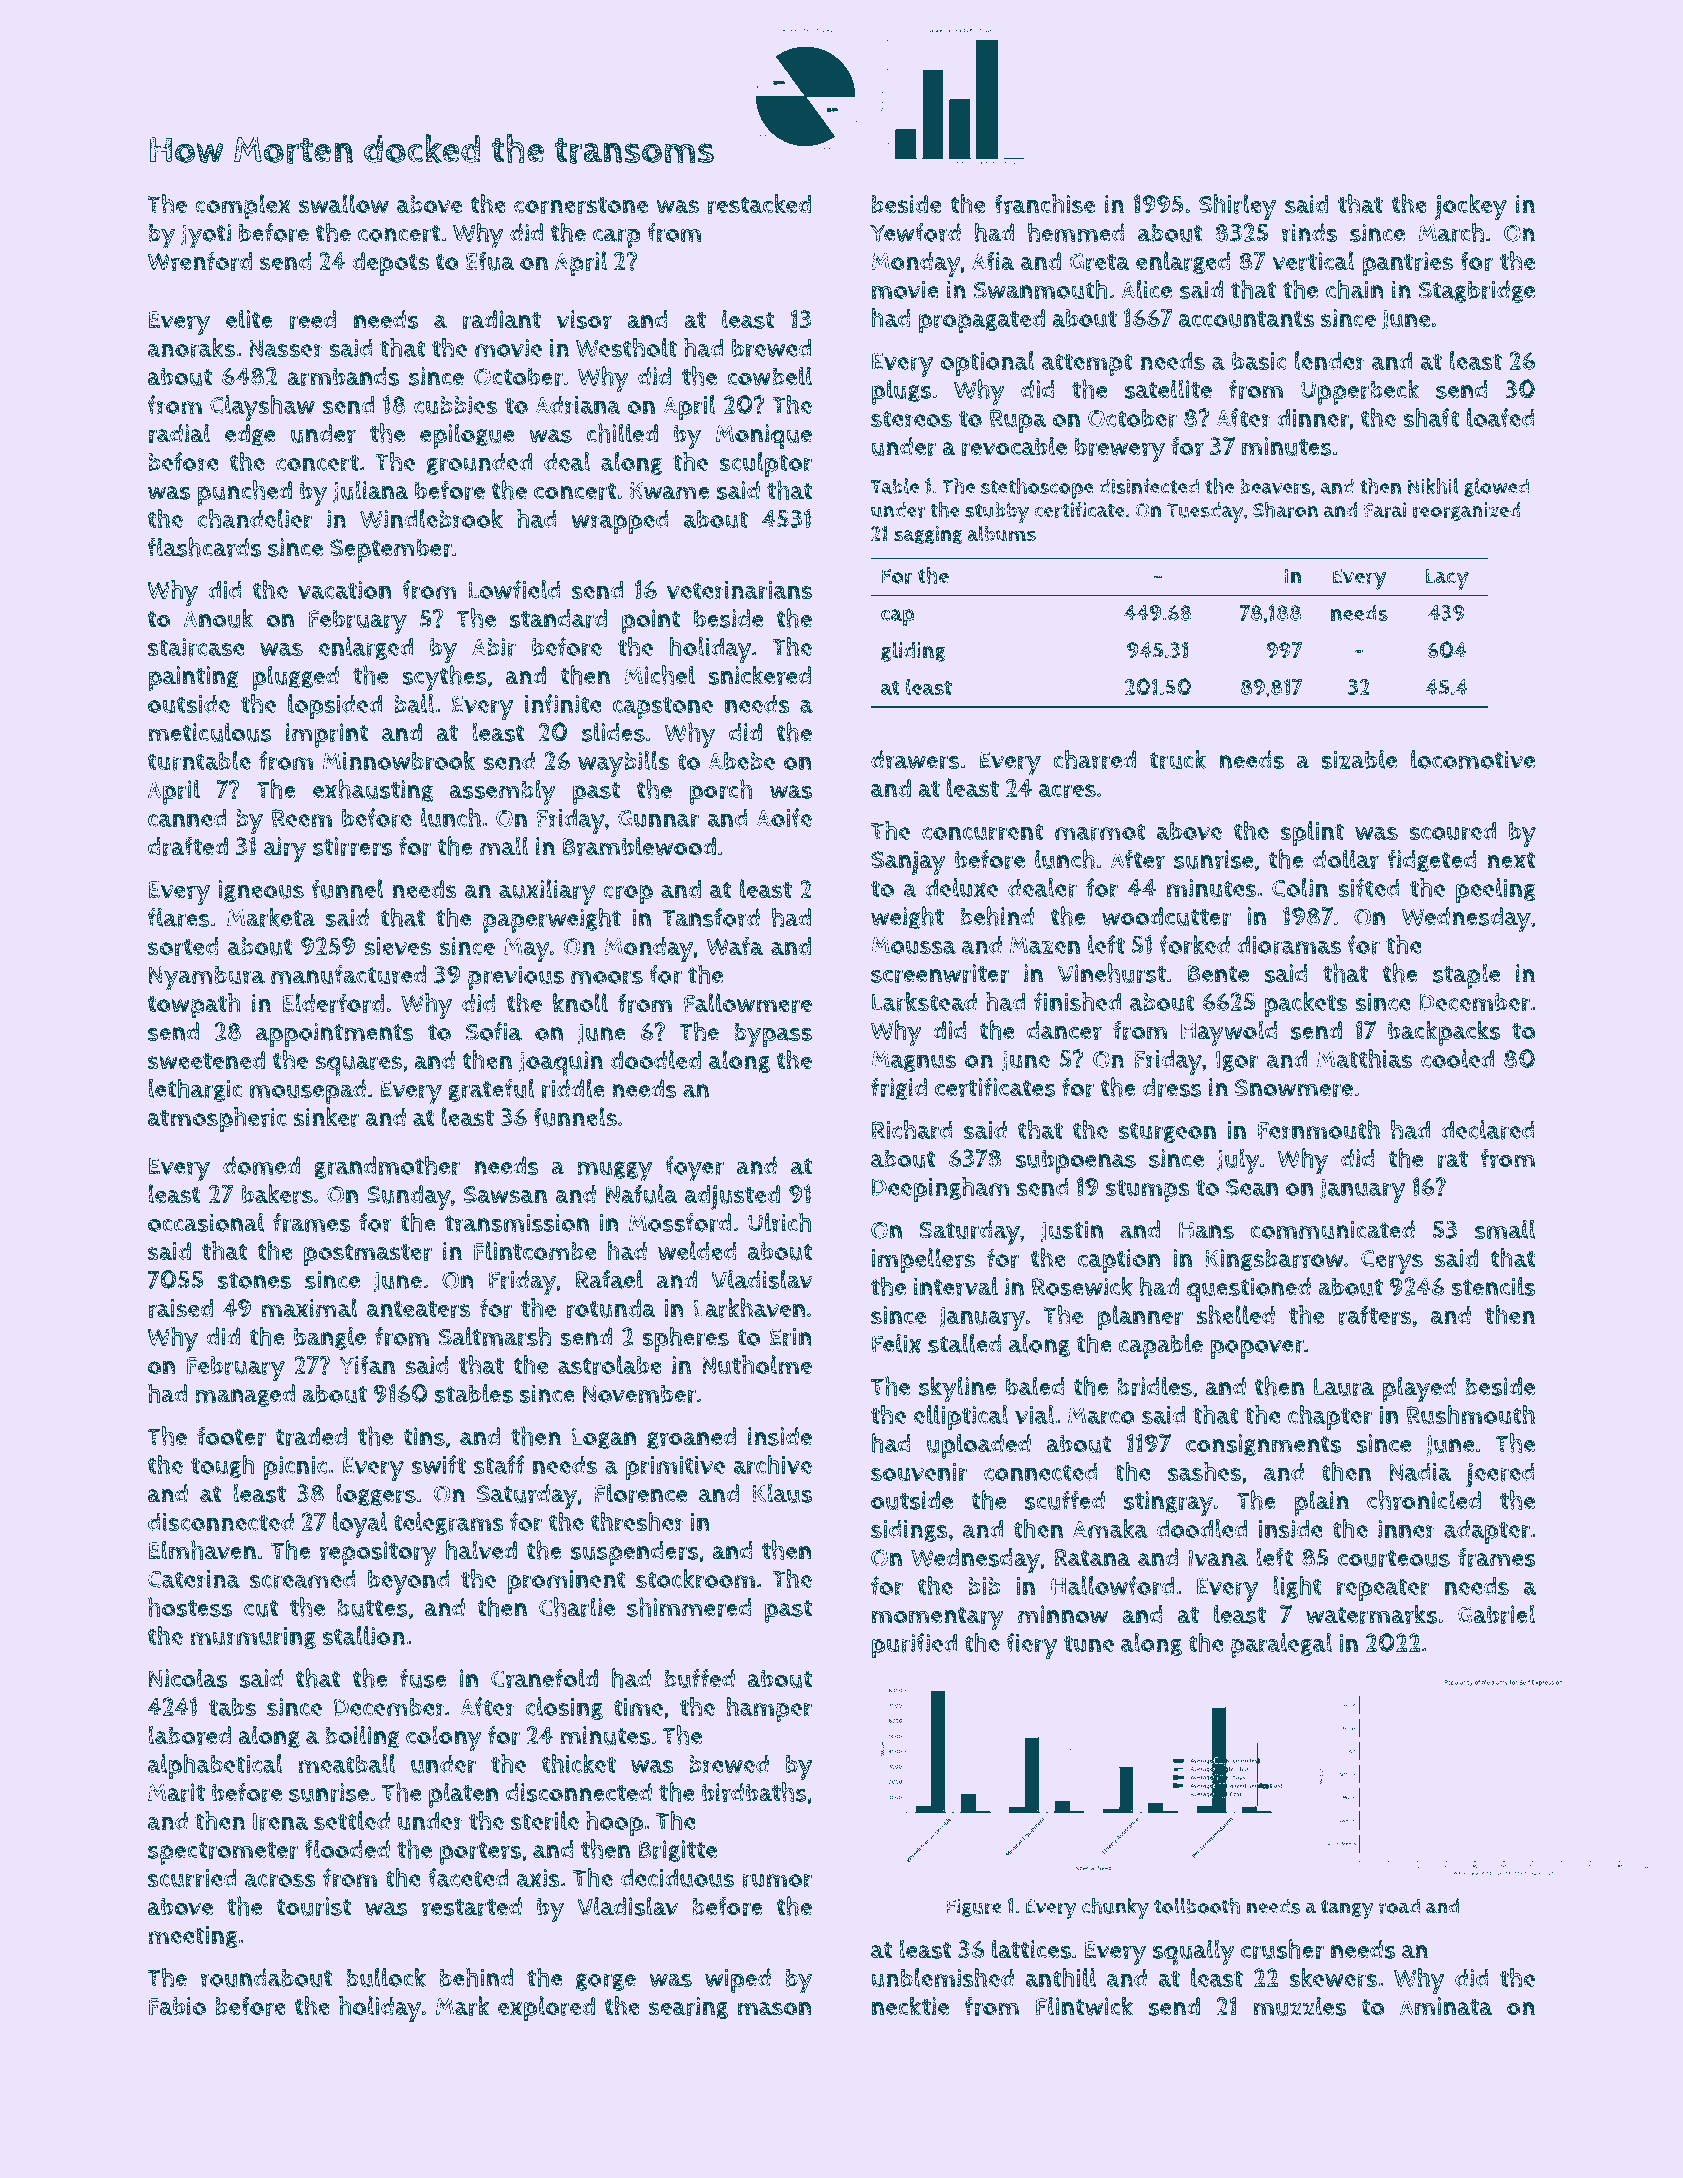 The image size is (1683, 2178). What do you see at coordinates (1094, 759) in the document?
I see `charred` at bounding box center [1094, 759].
